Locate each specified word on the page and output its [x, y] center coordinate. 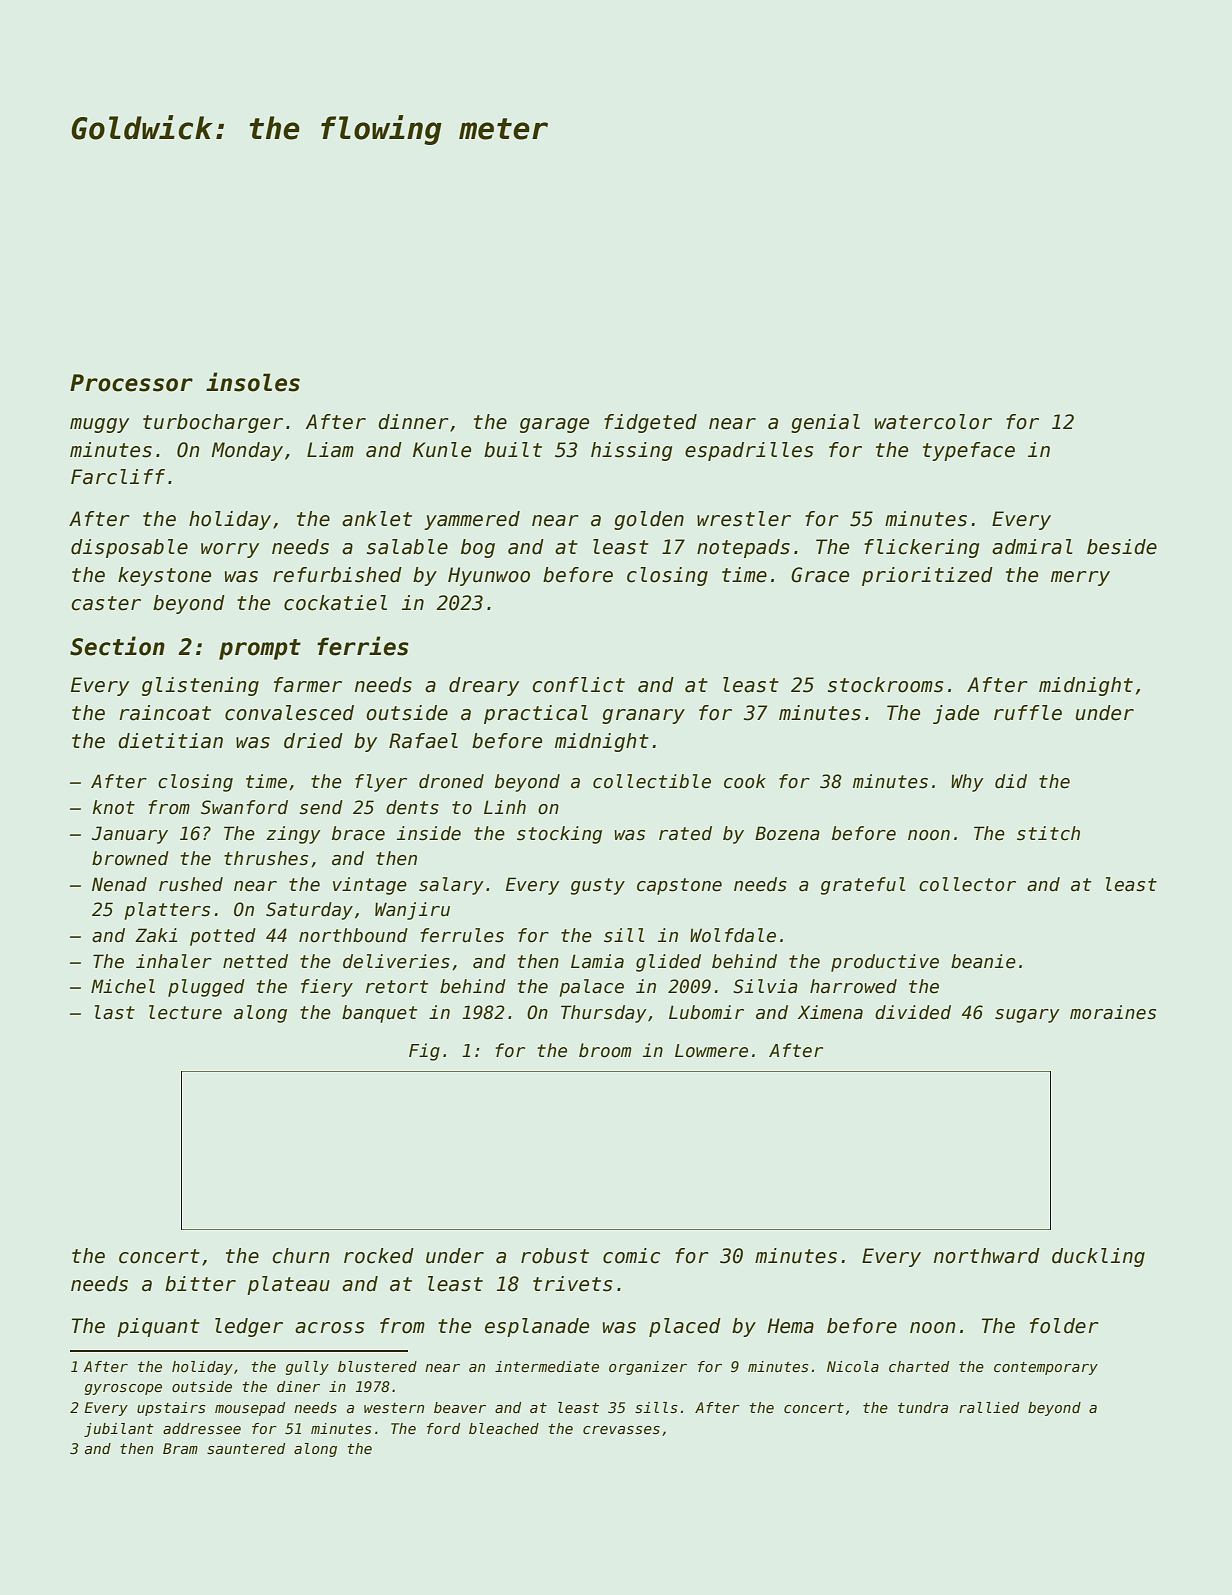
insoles [253, 382]
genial [825, 423]
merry [1080, 578]
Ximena [830, 1012]
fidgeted [650, 423]
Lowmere [711, 1051]
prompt [260, 649]
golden [649, 520]
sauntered [246, 1448]
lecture [185, 1012]
